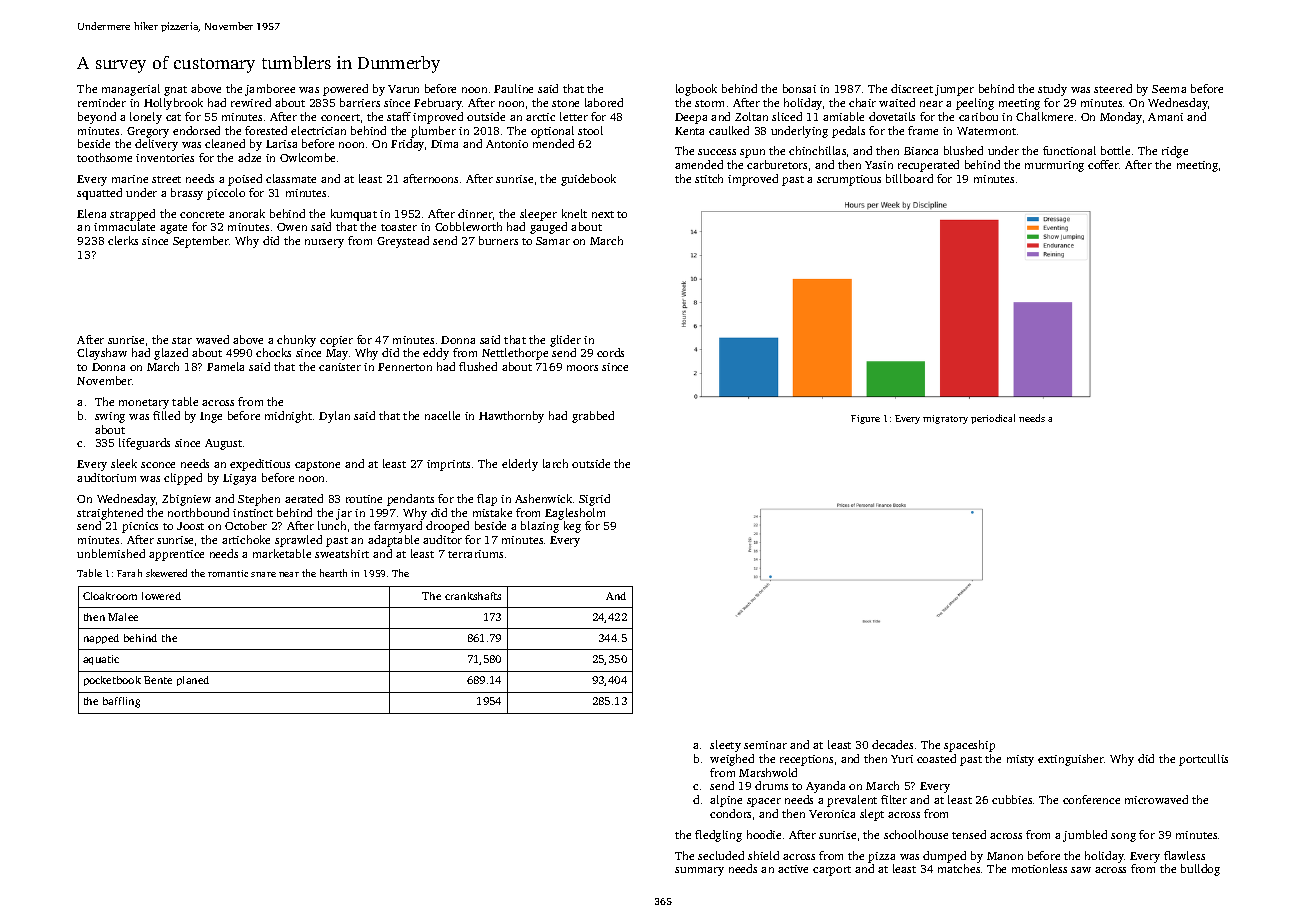 The image size is (1308, 924). Describe the element at coordinates (610, 352) in the document. I see `cords` at that location.
